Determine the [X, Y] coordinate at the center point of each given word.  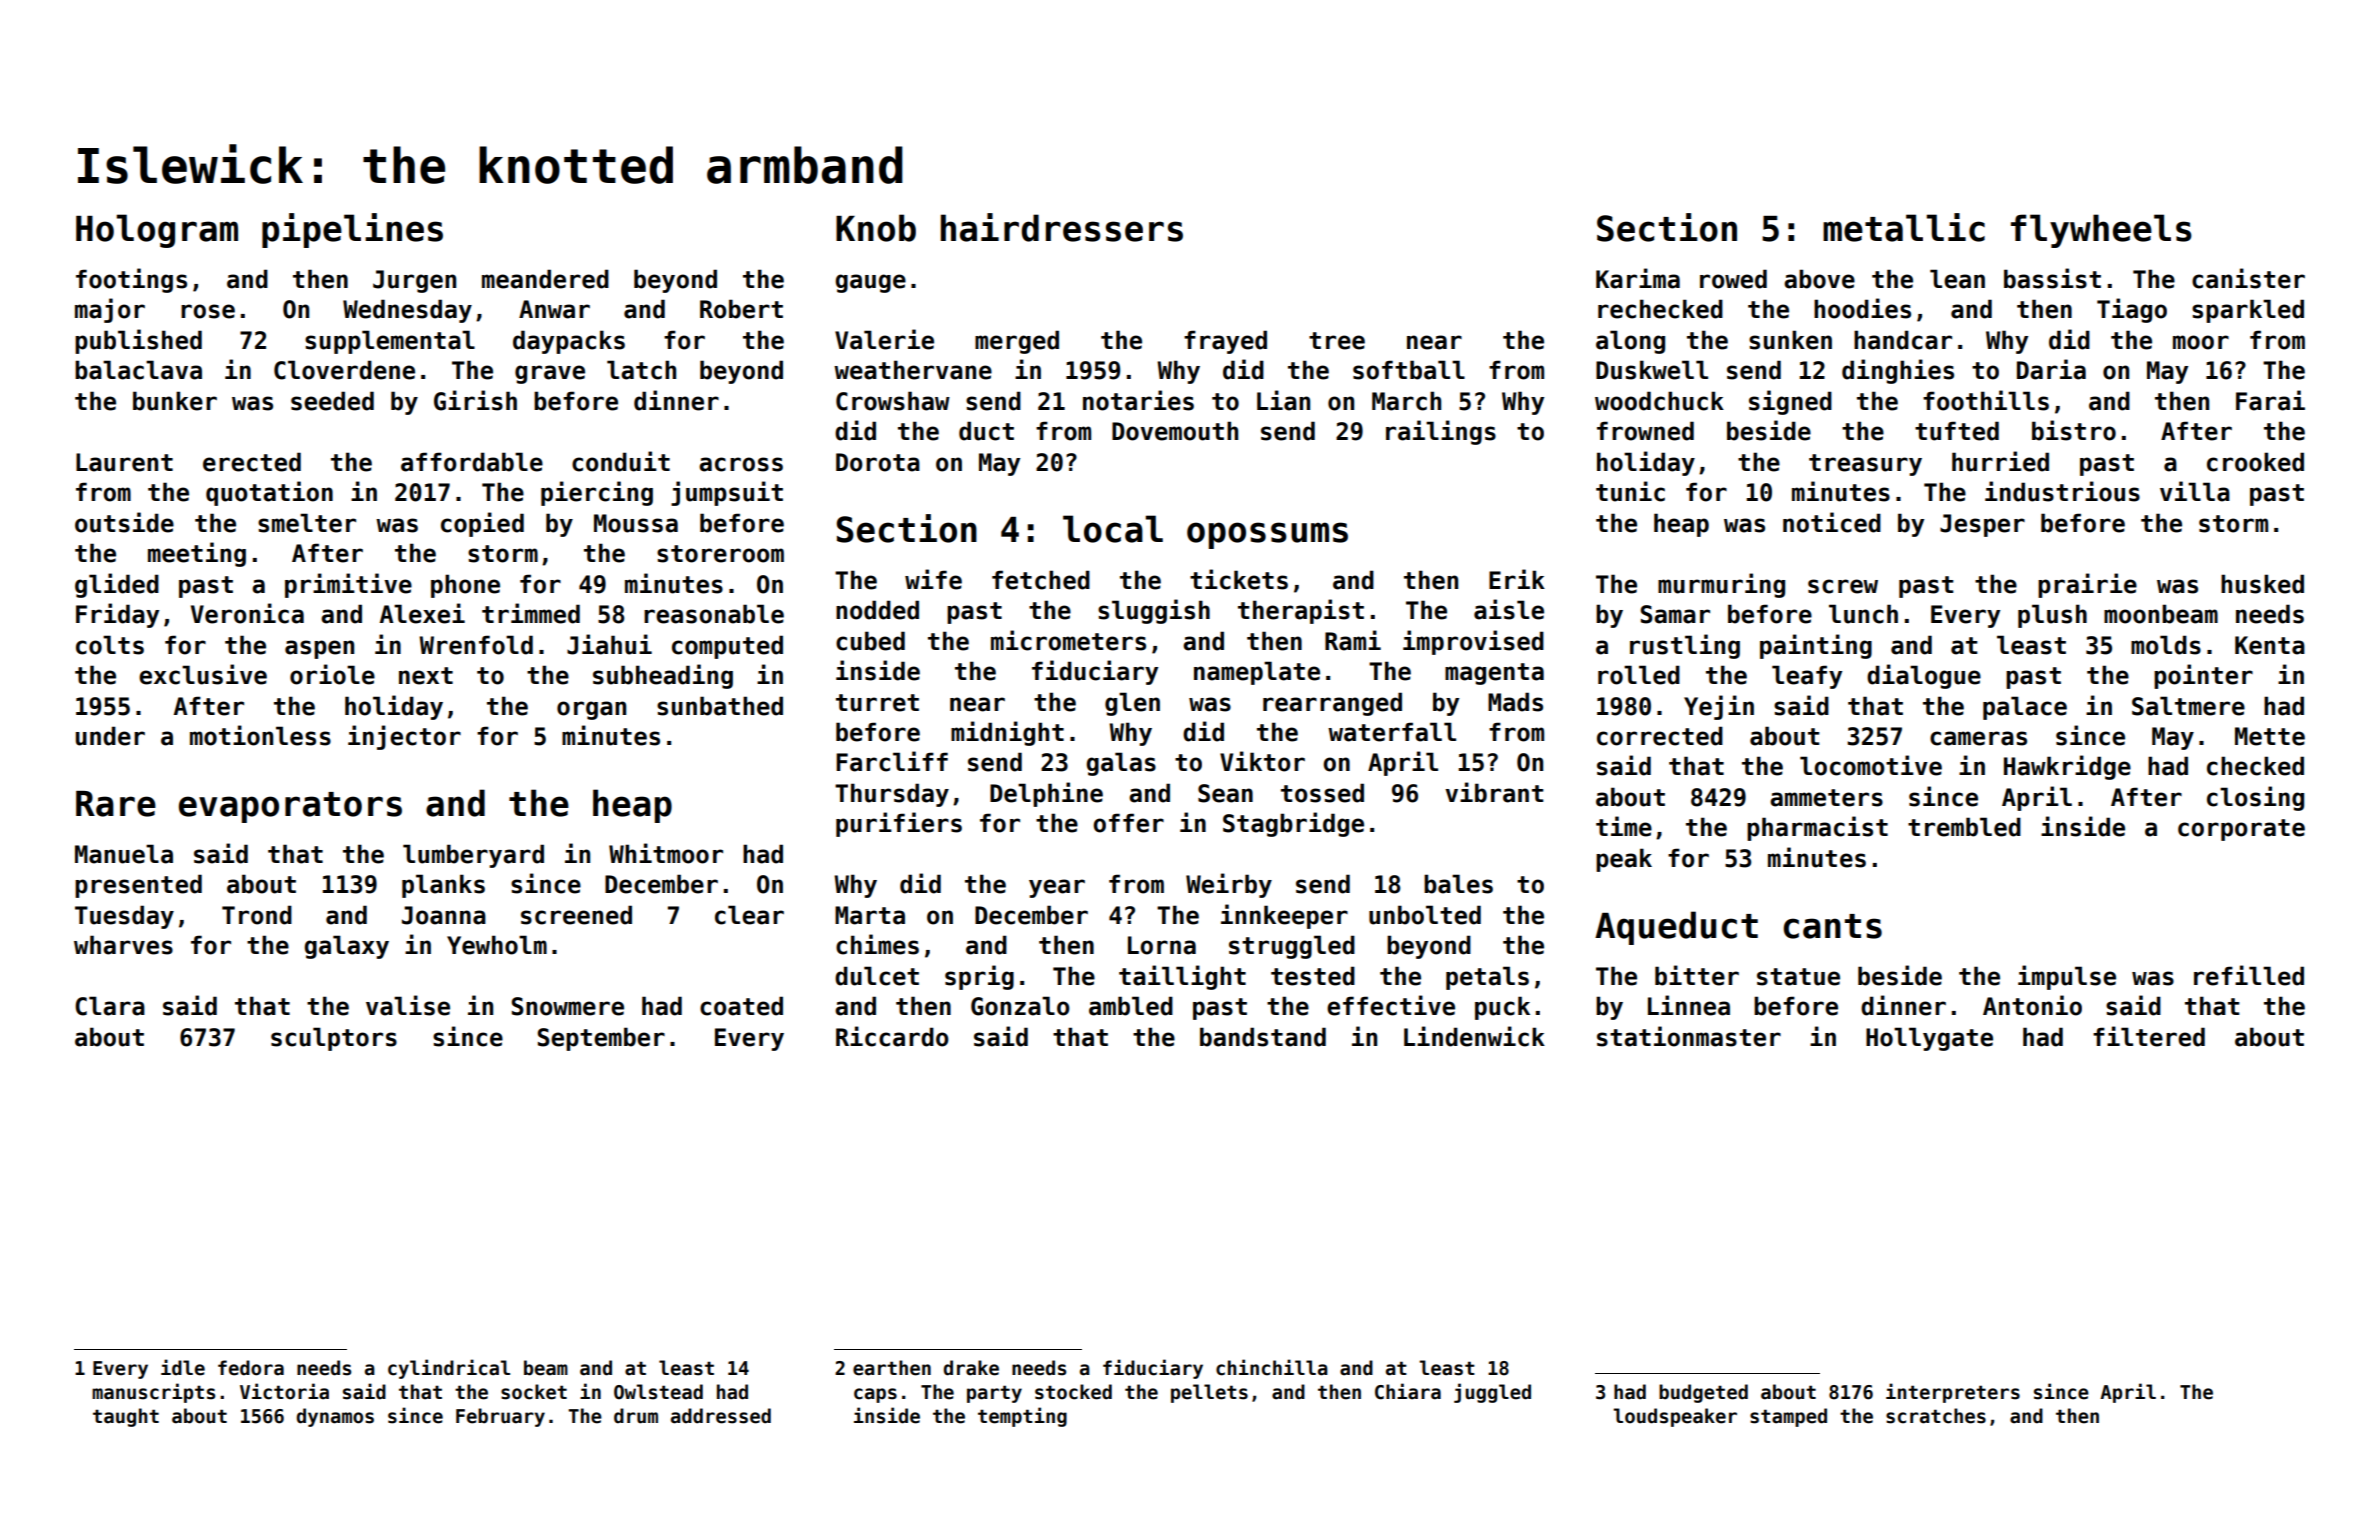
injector [404, 737]
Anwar [554, 309]
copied [482, 524]
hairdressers [1062, 227]
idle [183, 1367]
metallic [1904, 227]
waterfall [1392, 732]
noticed [1832, 522]
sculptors [334, 1039]
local [1113, 529]
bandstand [1263, 1037]
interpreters [1953, 1393]
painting [1816, 646]
